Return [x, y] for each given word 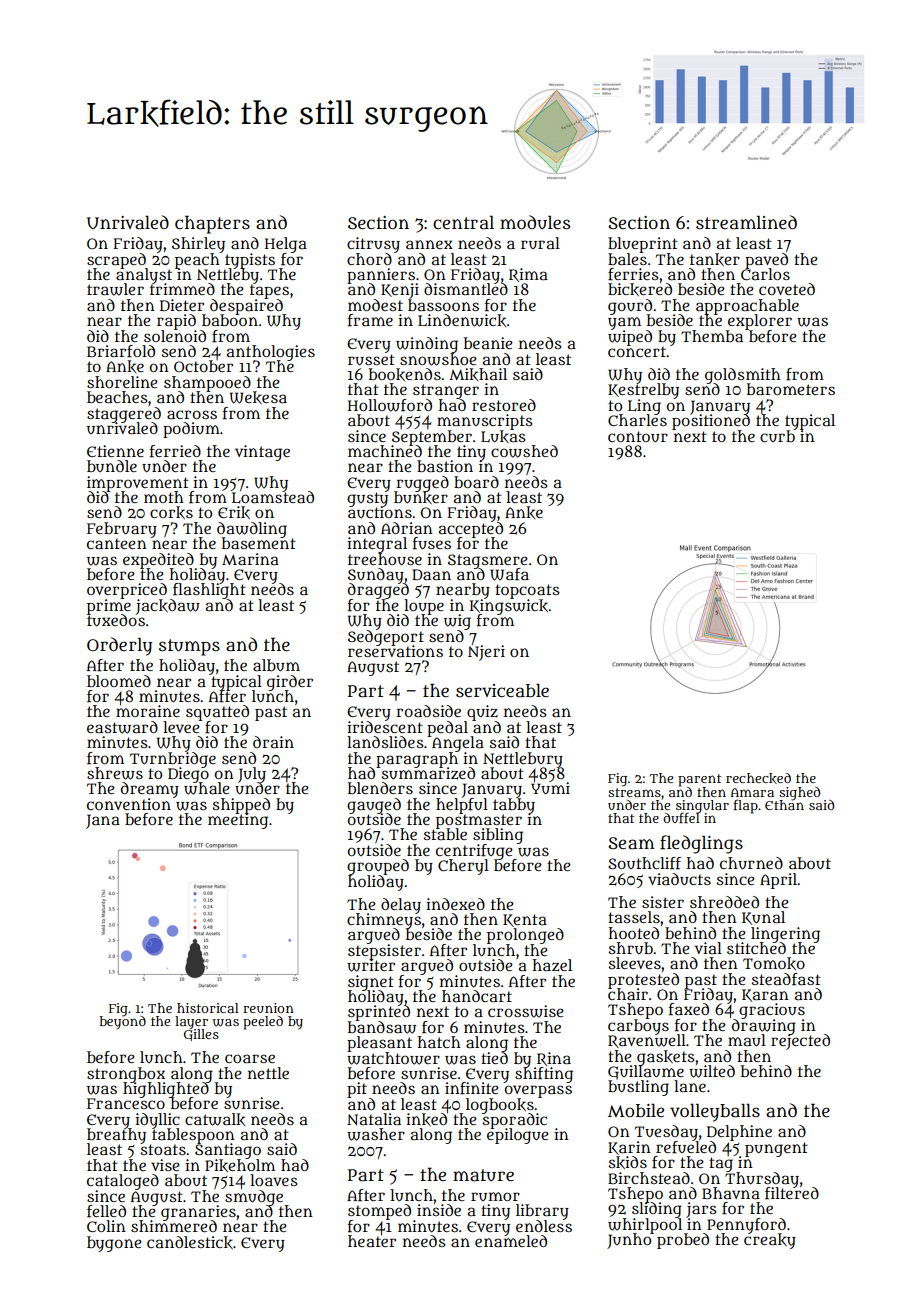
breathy [116, 1136]
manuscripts [485, 422]
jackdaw [168, 607]
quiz [482, 713]
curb [777, 436]
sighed [799, 793]
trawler [115, 289]
